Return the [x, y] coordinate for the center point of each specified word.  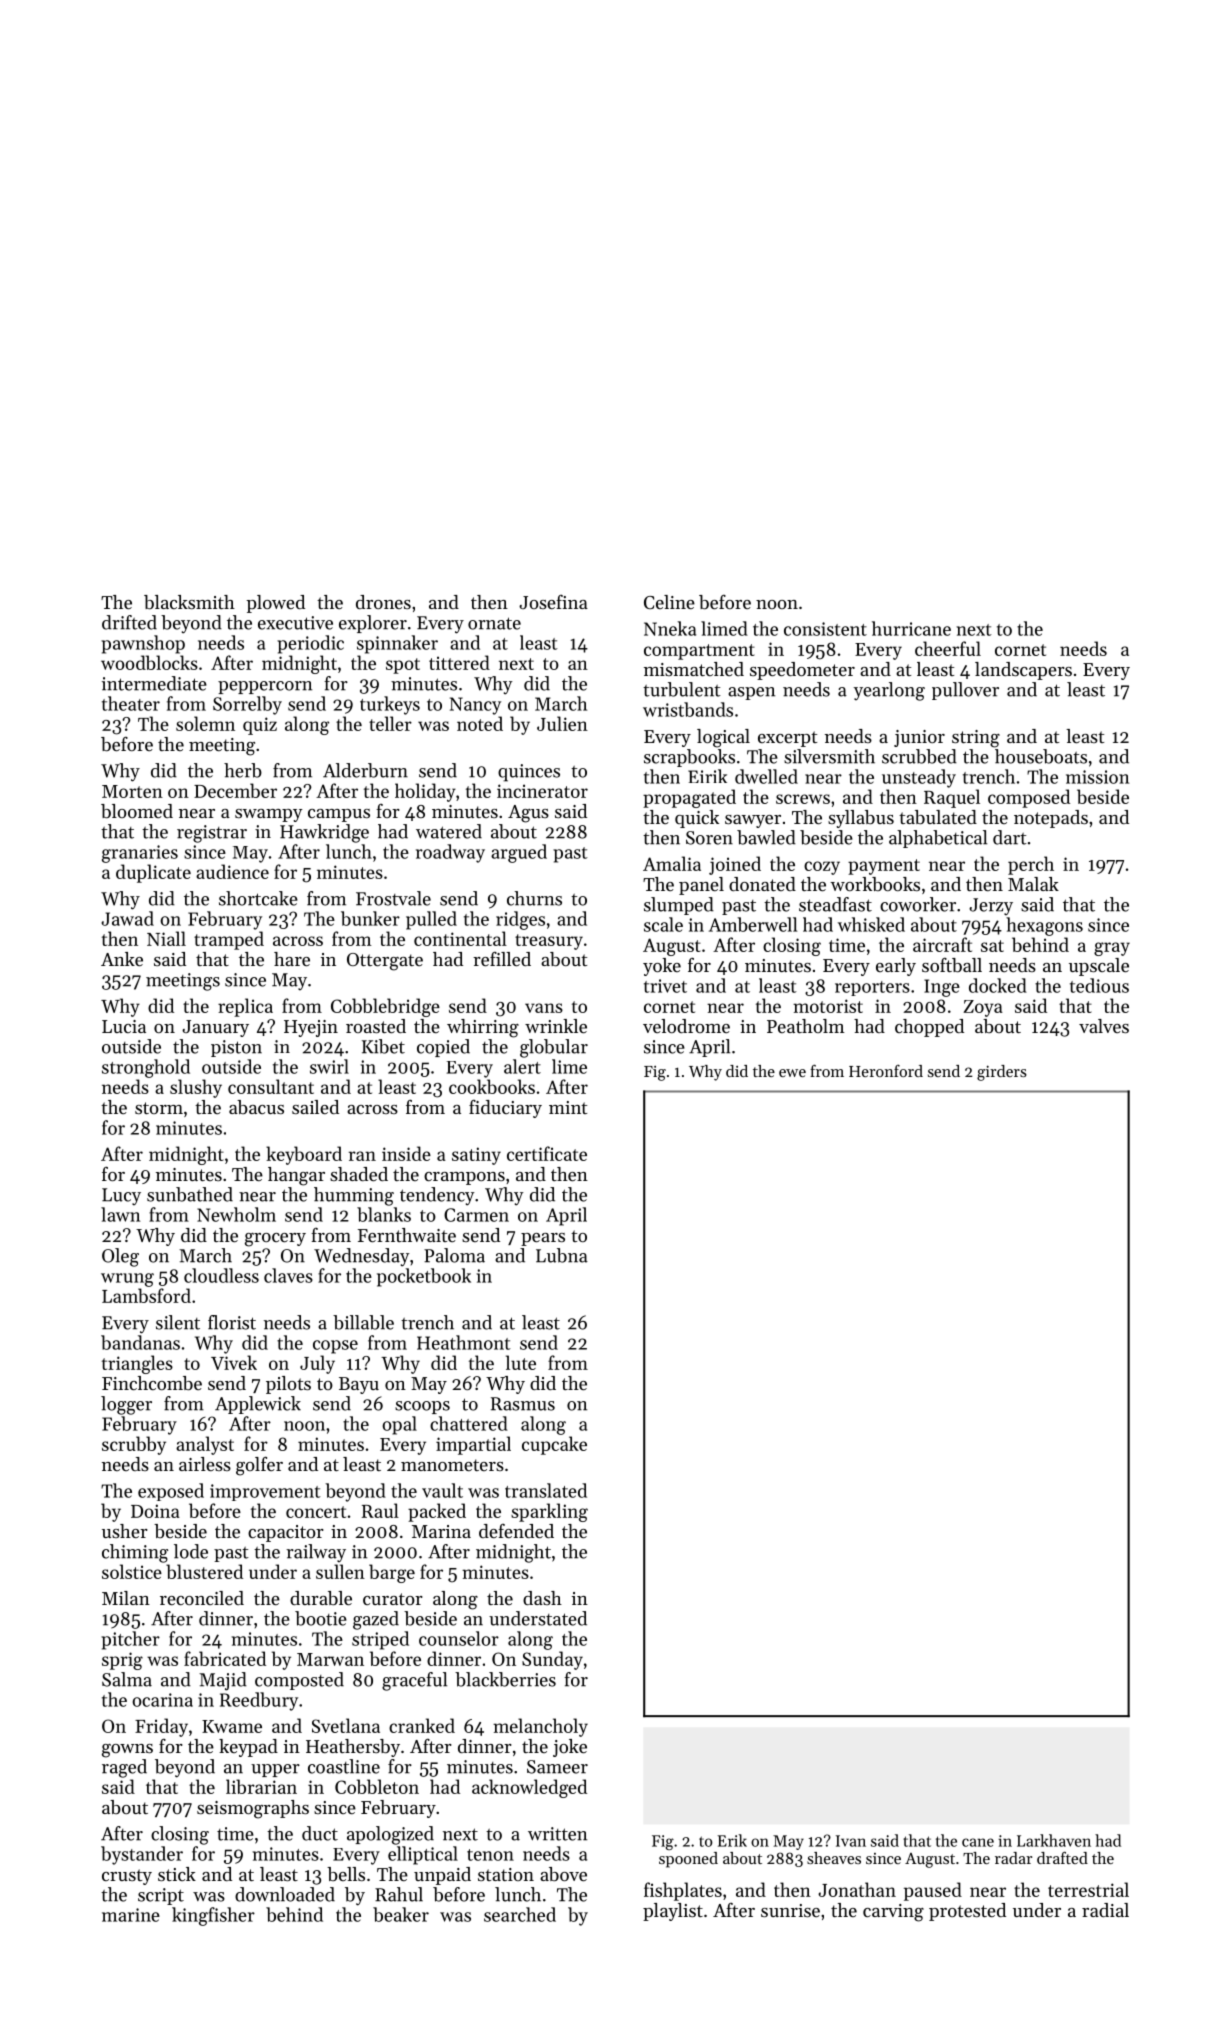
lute [521, 1362]
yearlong [889, 691]
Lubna [562, 1255]
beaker [401, 1914]
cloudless [221, 1275]
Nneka [670, 628]
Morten [132, 791]
